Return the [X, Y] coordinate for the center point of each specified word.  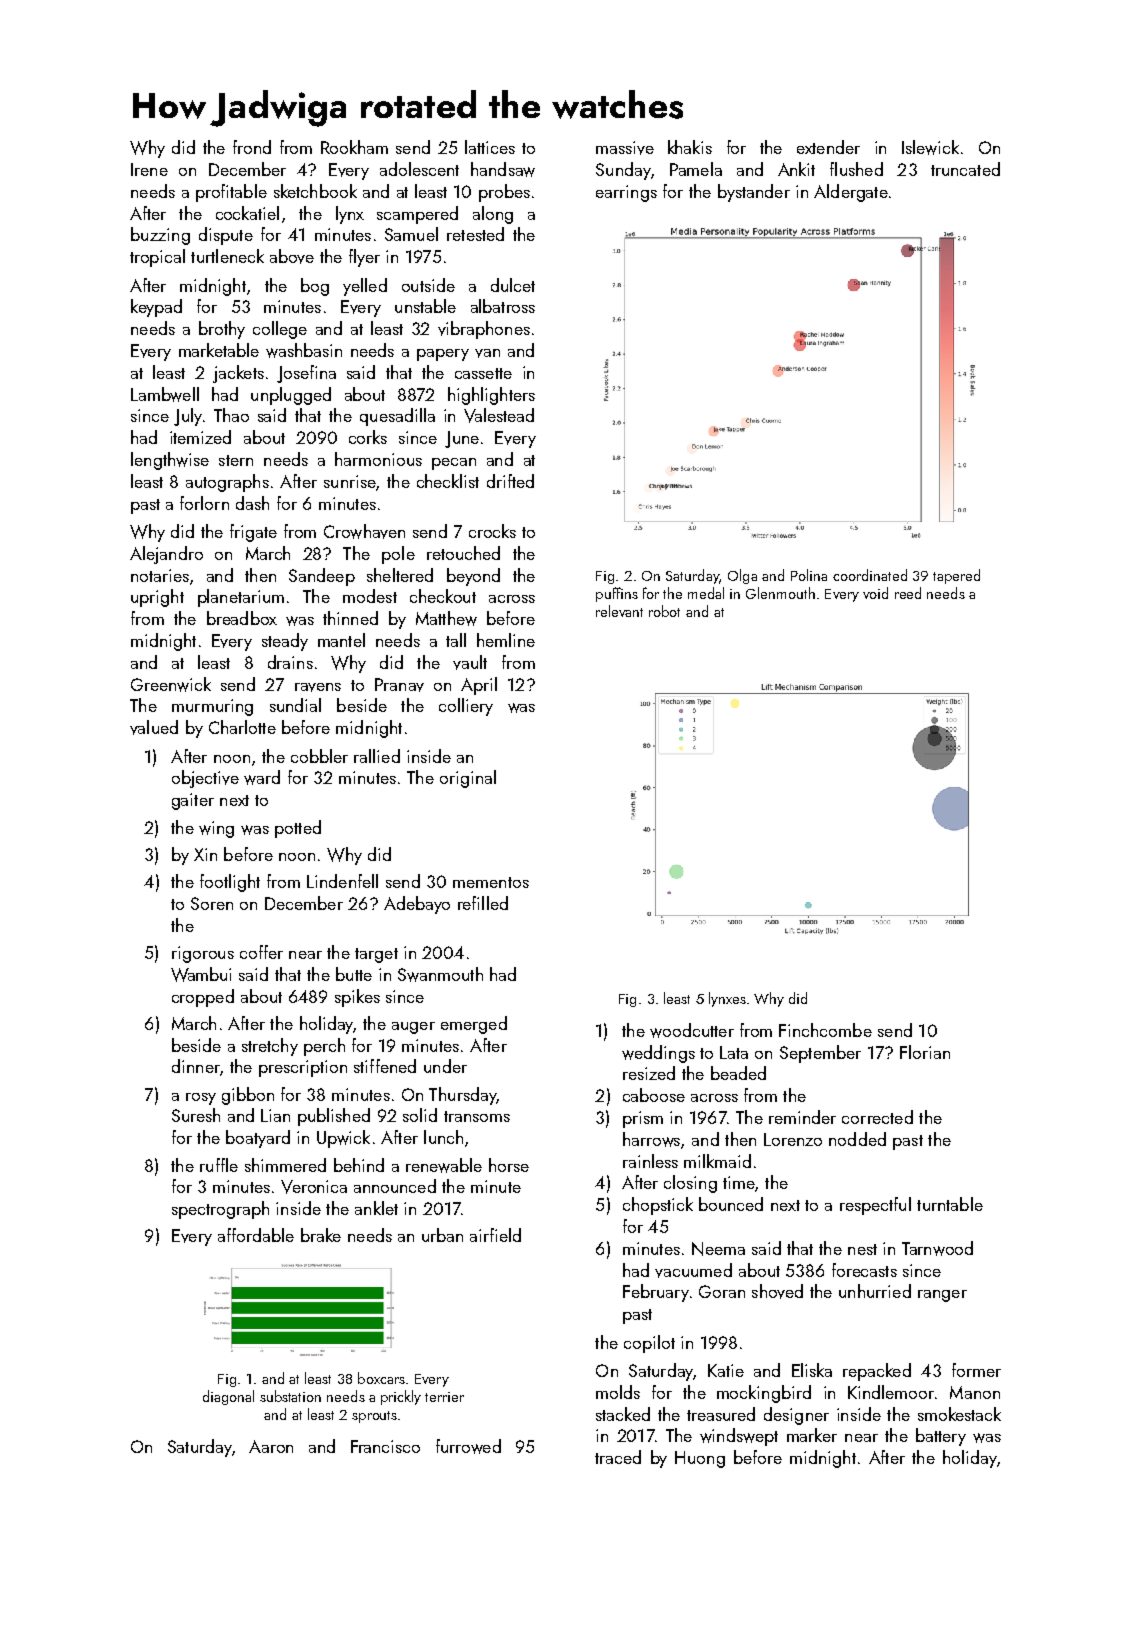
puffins [617, 594]
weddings [658, 1054]
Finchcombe [825, 1030]
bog [315, 287]
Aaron [271, 1446]
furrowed [468, 1446]
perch [324, 1047]
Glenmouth [780, 593]
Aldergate [851, 193]
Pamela [696, 169]
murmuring [212, 707]
